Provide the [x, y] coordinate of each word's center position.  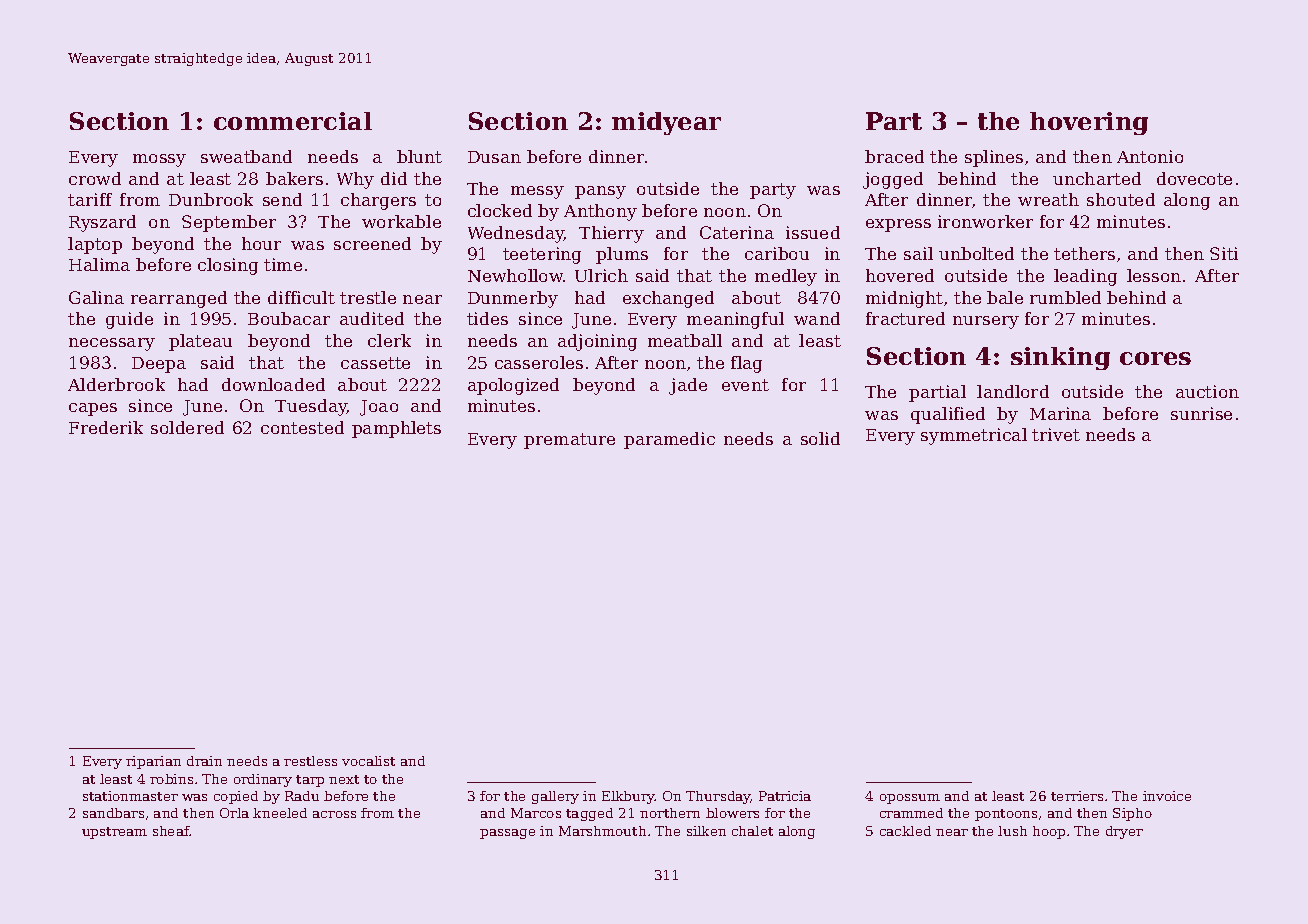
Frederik [106, 427]
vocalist [368, 761]
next [344, 779]
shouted [1121, 199]
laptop [95, 245]
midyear [666, 123]
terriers [1077, 796]
